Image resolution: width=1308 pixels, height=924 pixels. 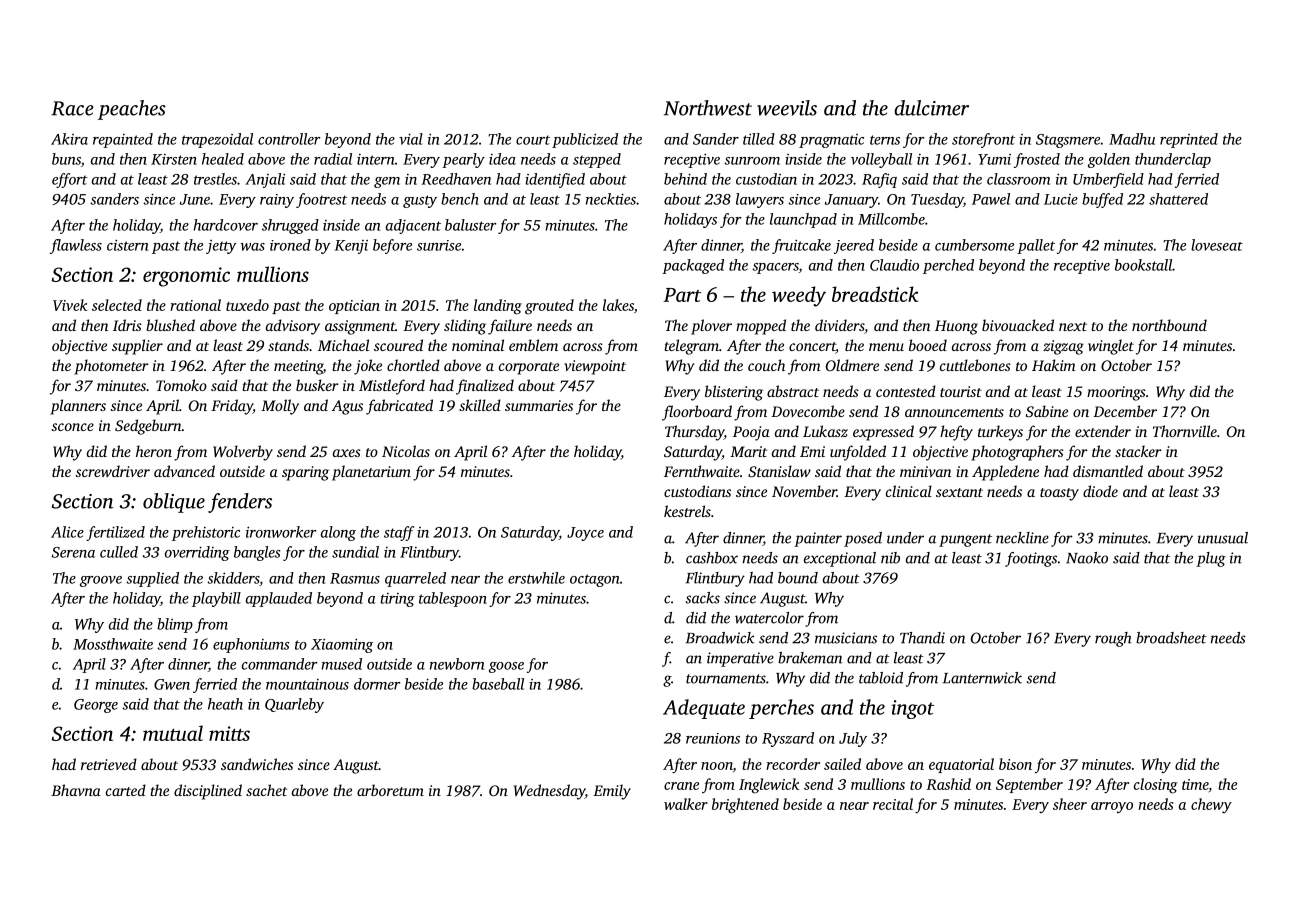 What do you see at coordinates (787, 108) in the screenshot?
I see `weevils` at bounding box center [787, 108].
